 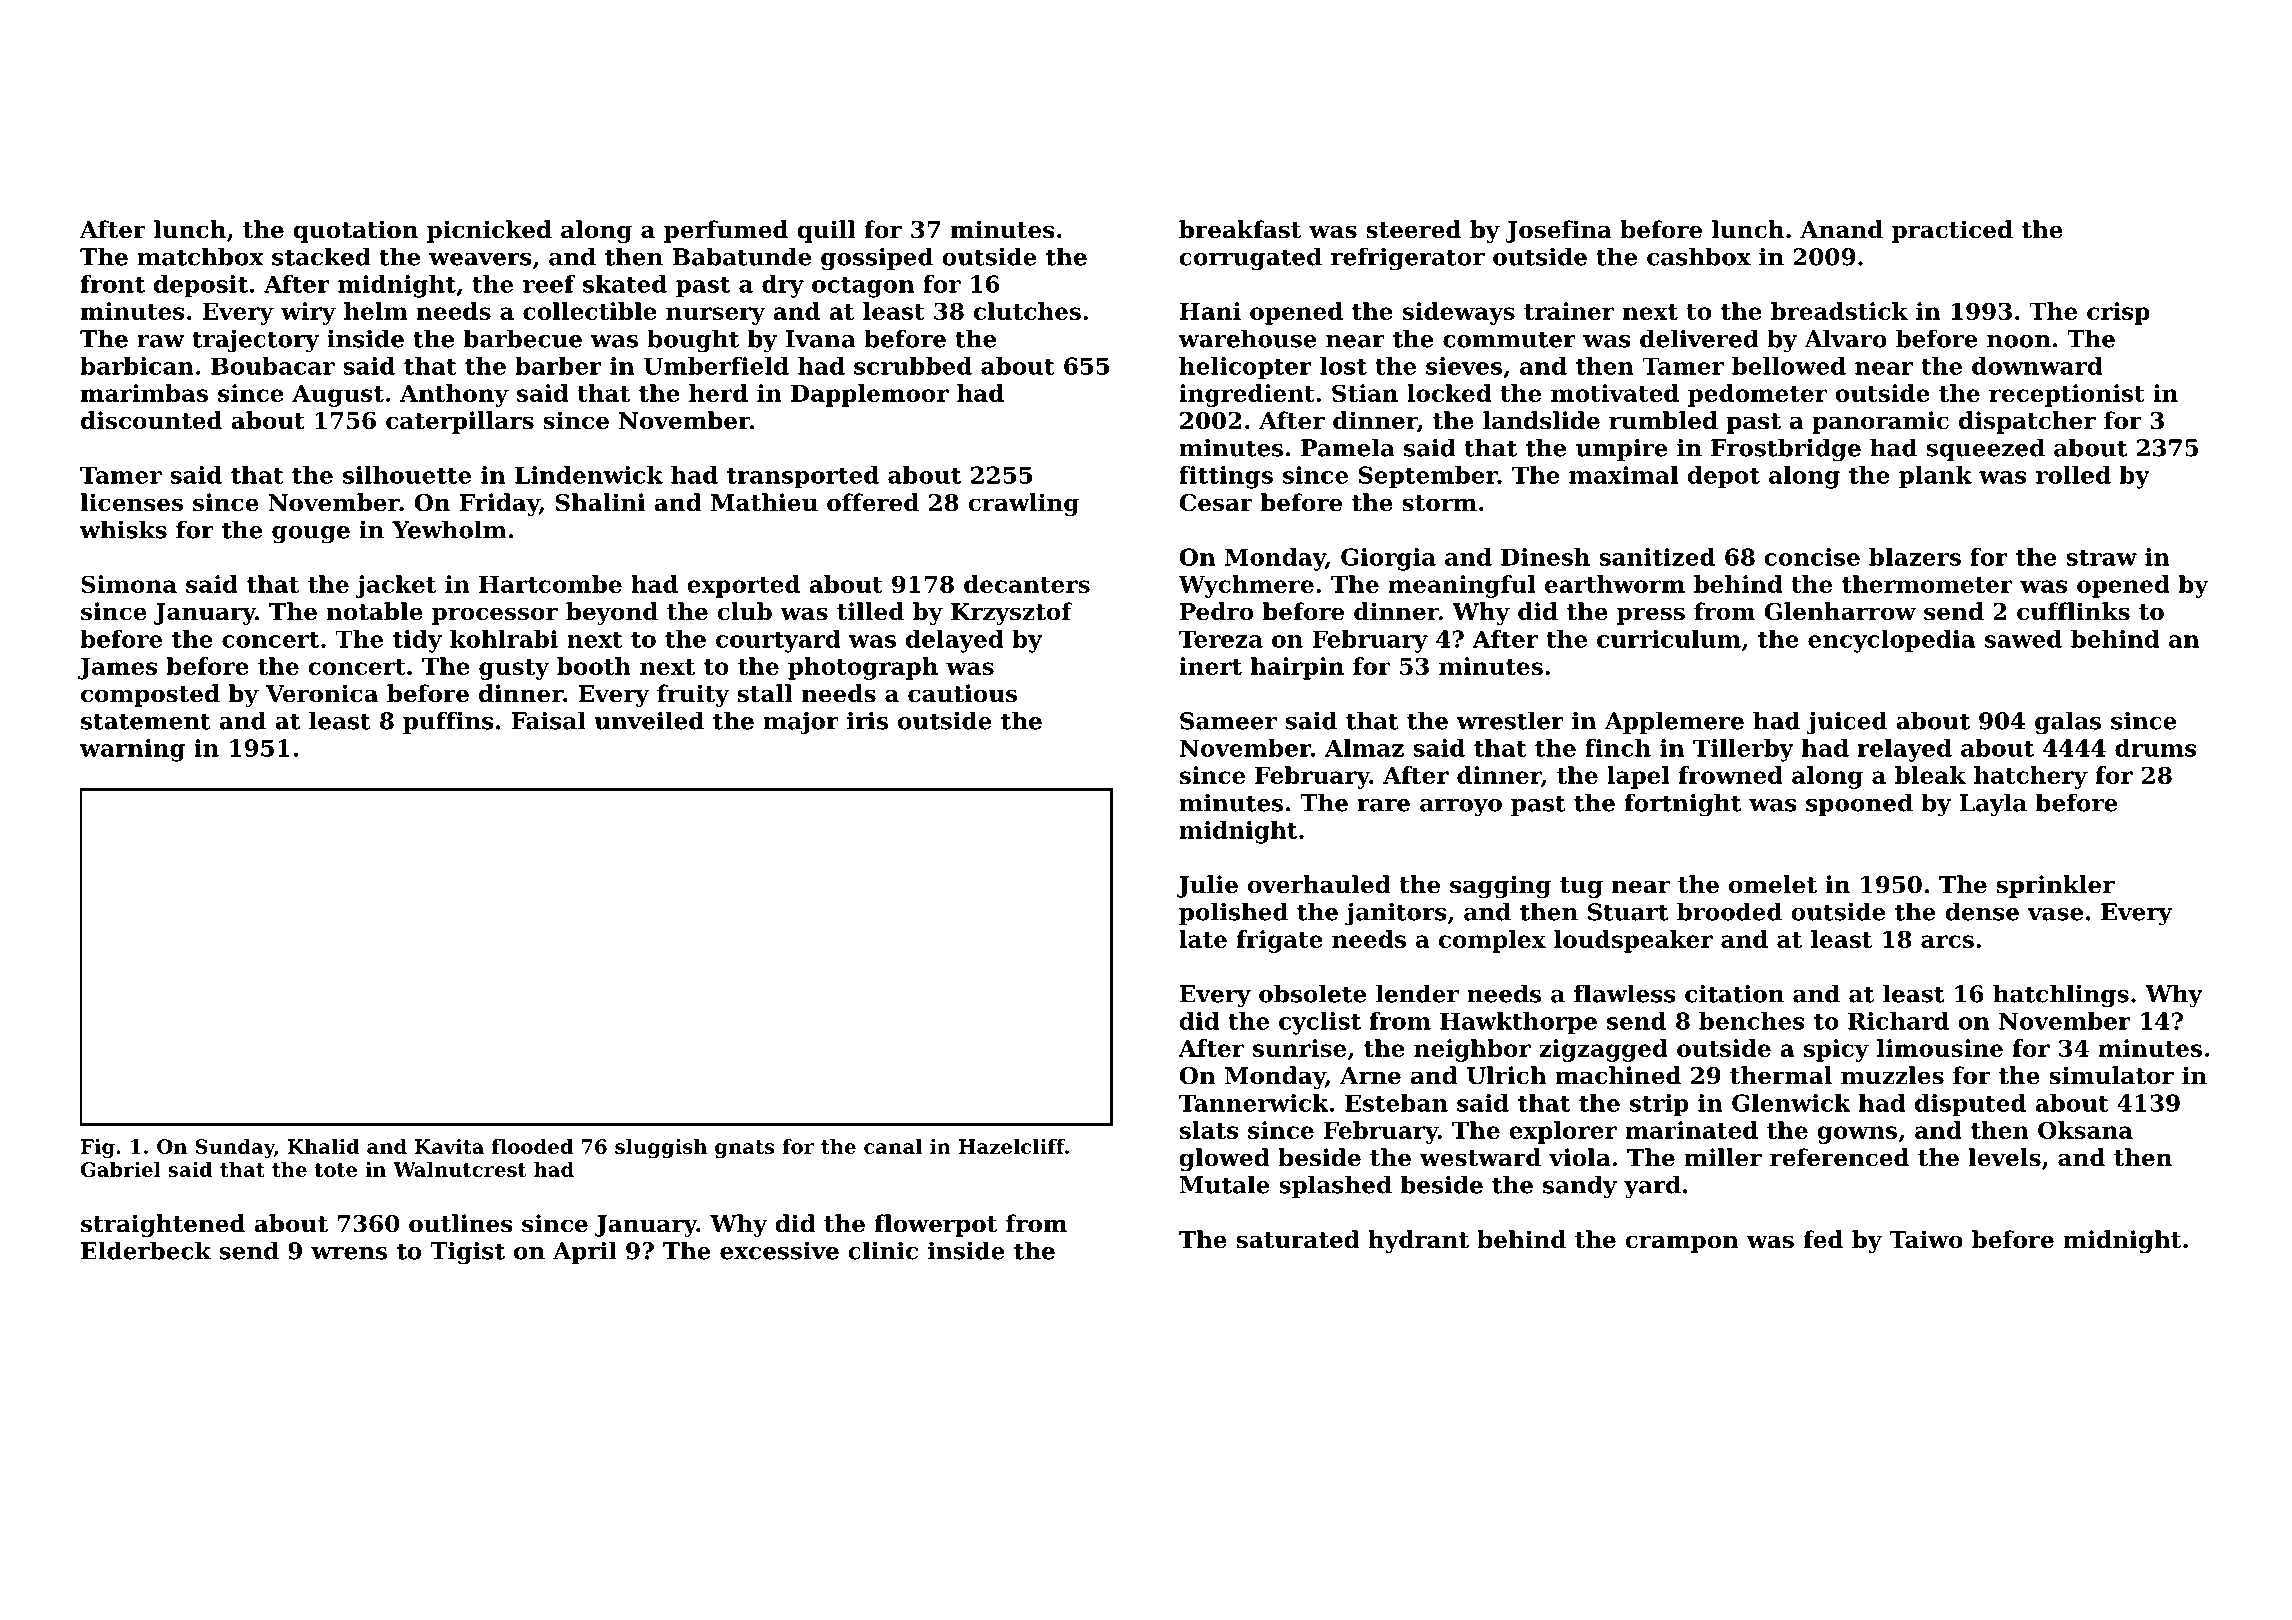 What do you see at coordinates (1240, 229) in the screenshot?
I see `breakfast` at bounding box center [1240, 229].
